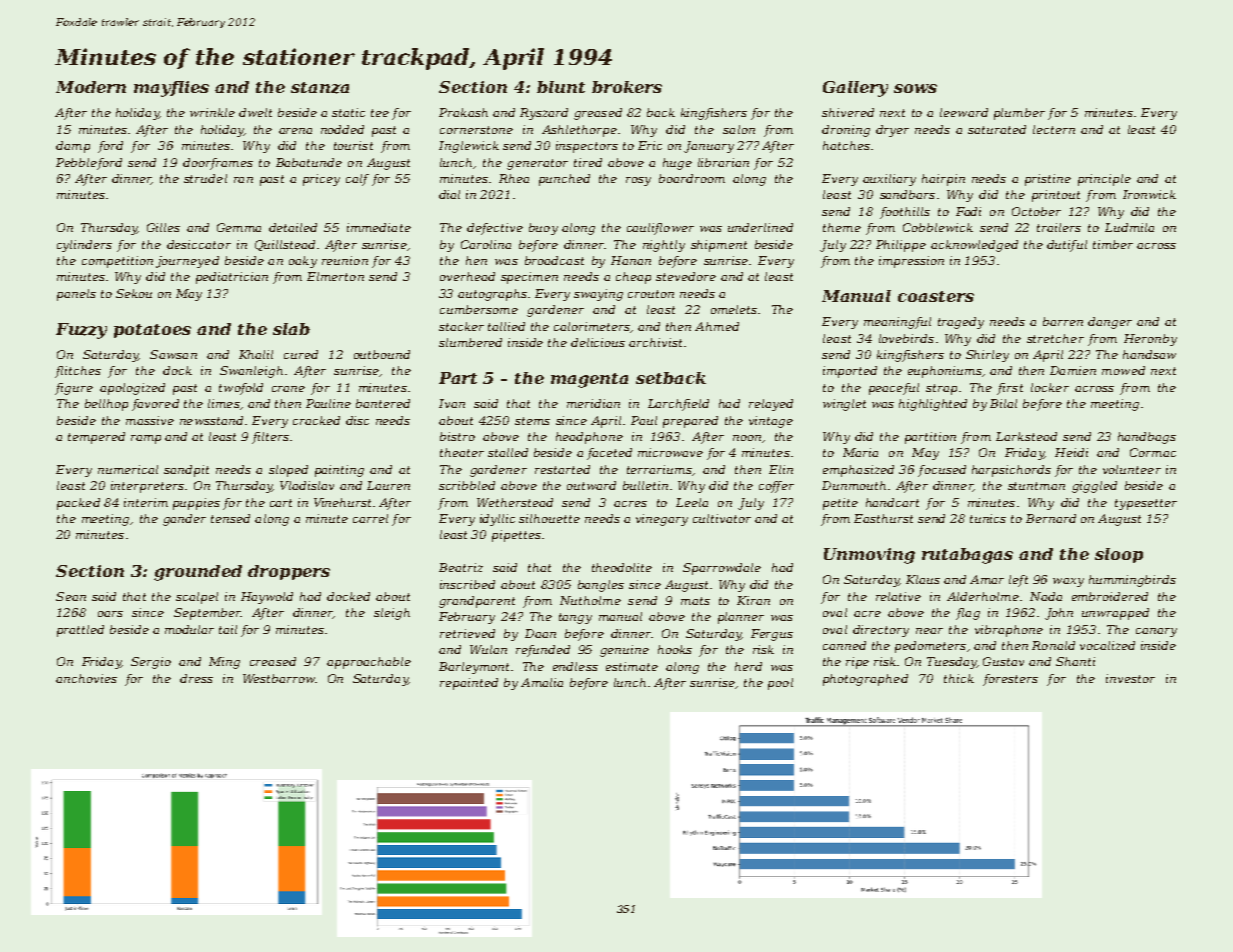 The height and width of the image is (952, 1233). What do you see at coordinates (1129, 227) in the image?
I see `Ludmila` at bounding box center [1129, 227].
